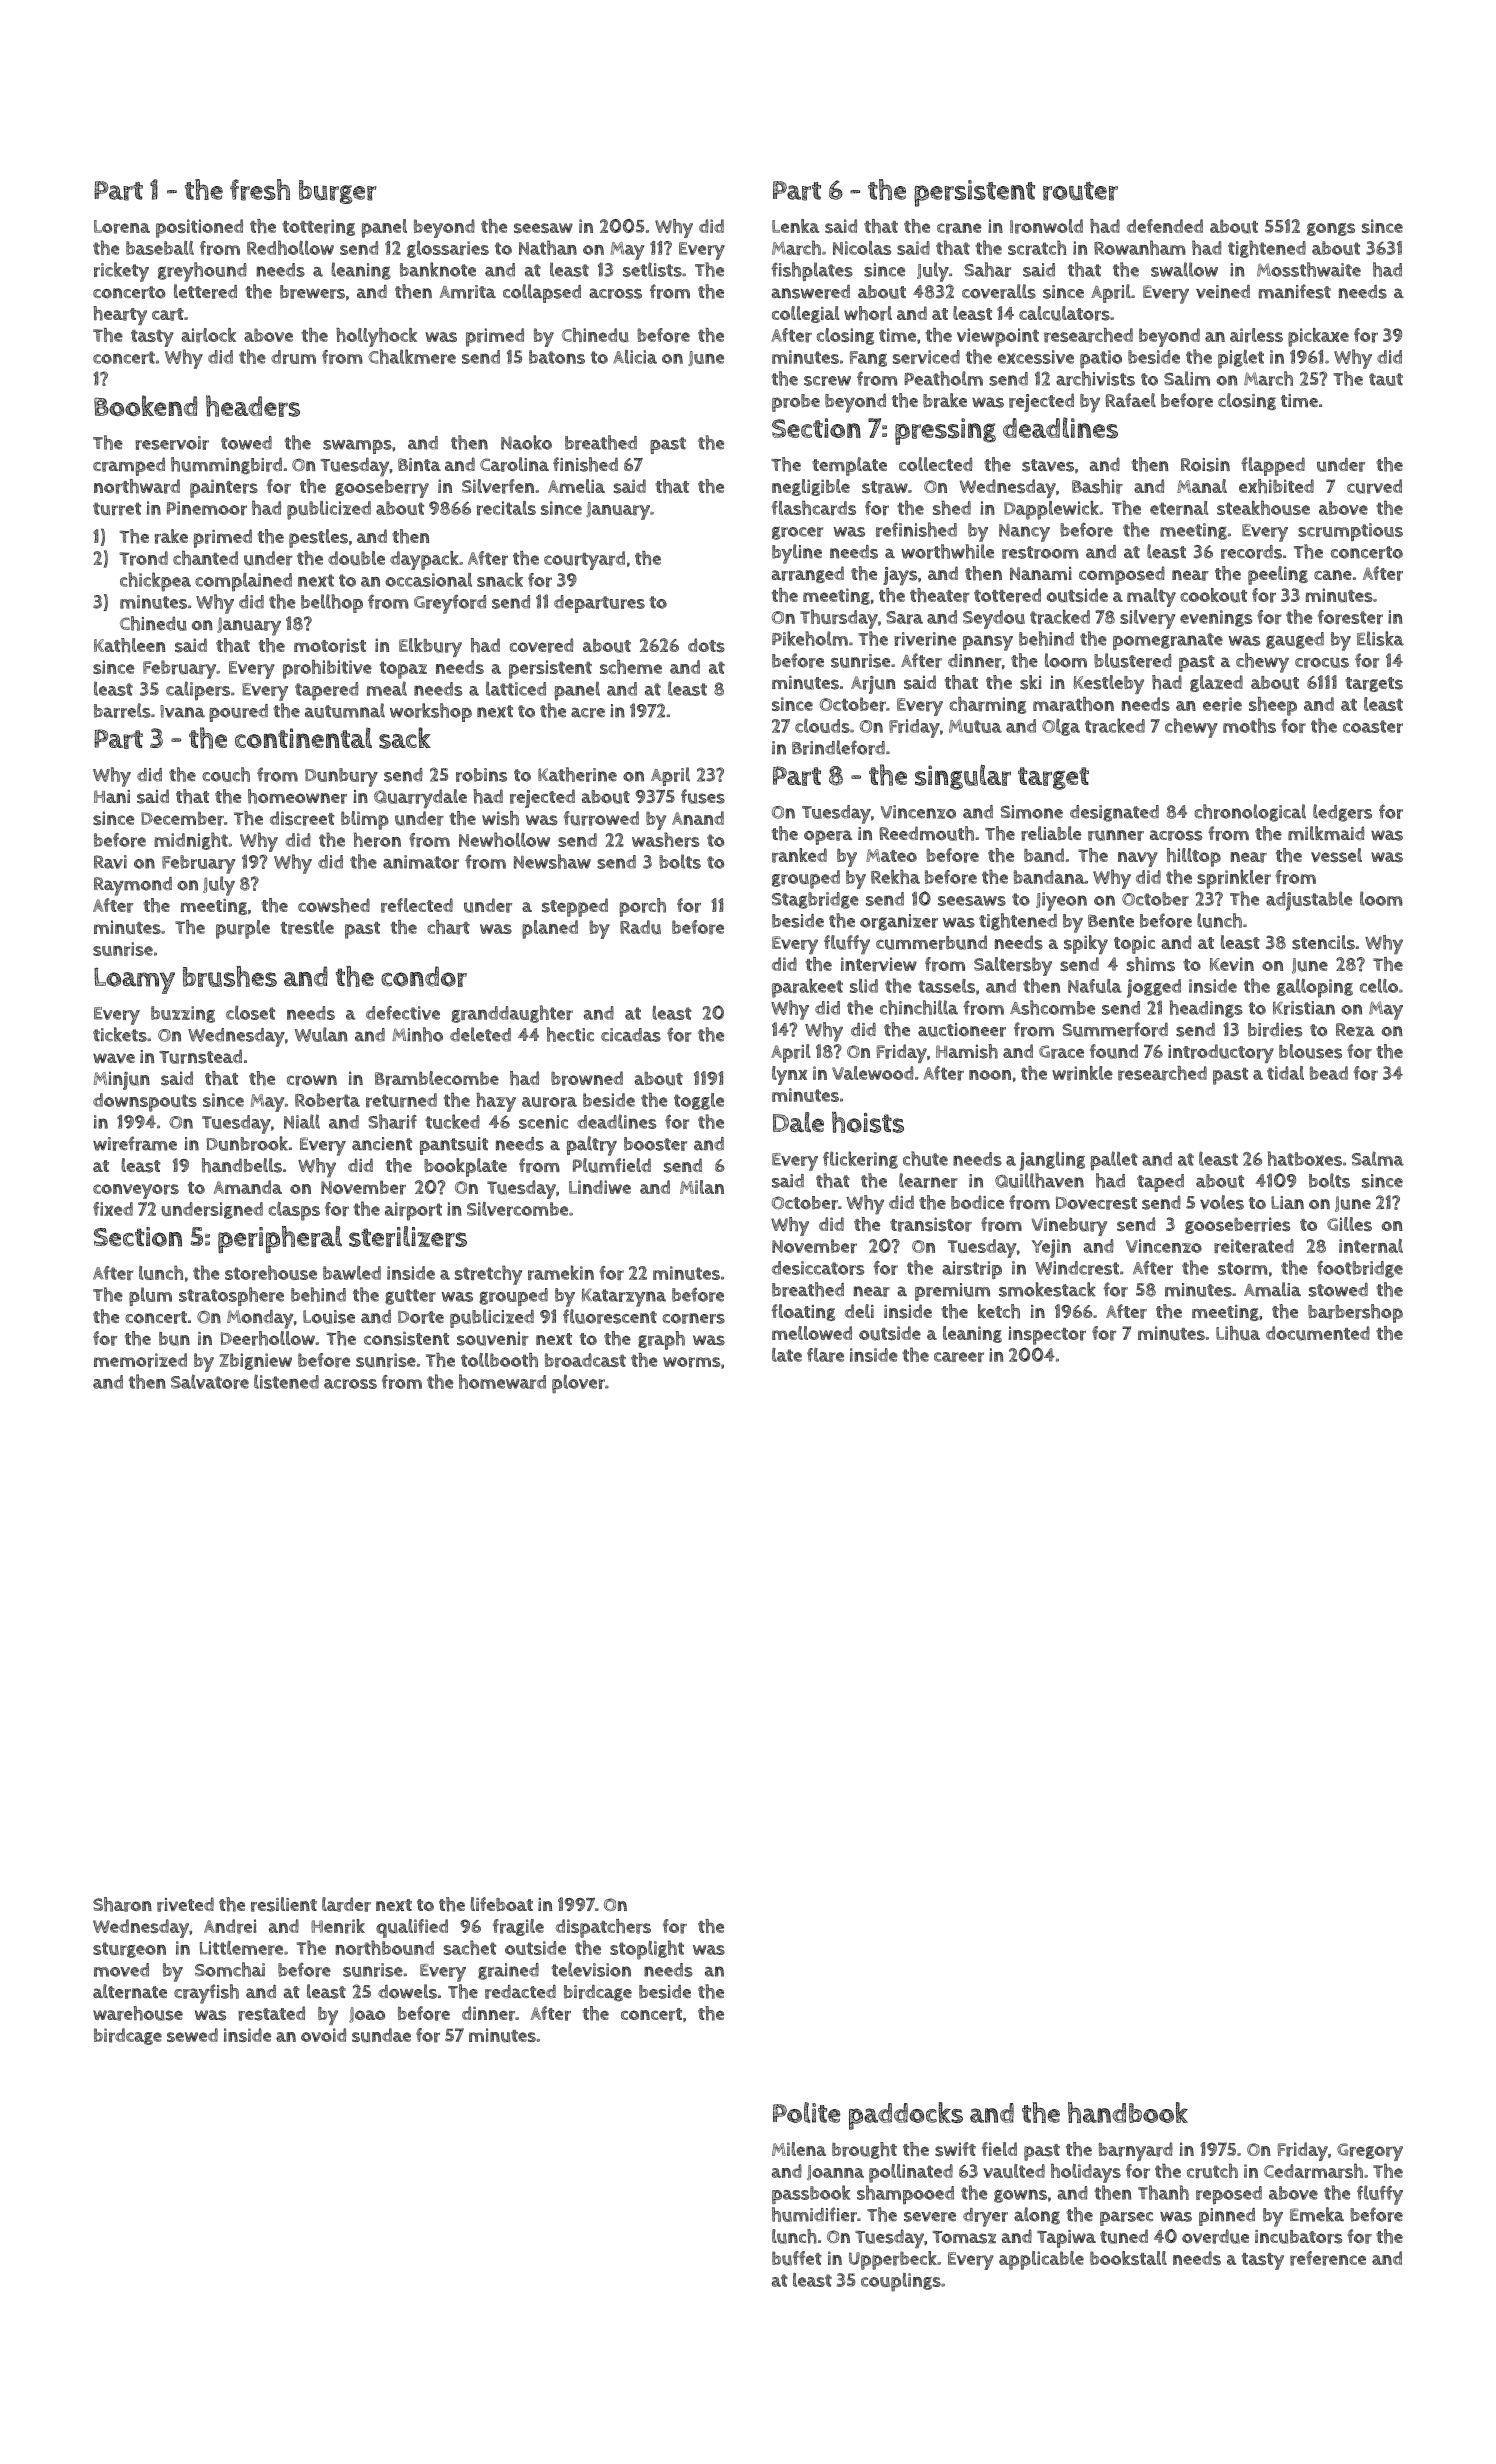  Describe the element at coordinates (192, 2035) in the document. I see `sewed` at that location.
